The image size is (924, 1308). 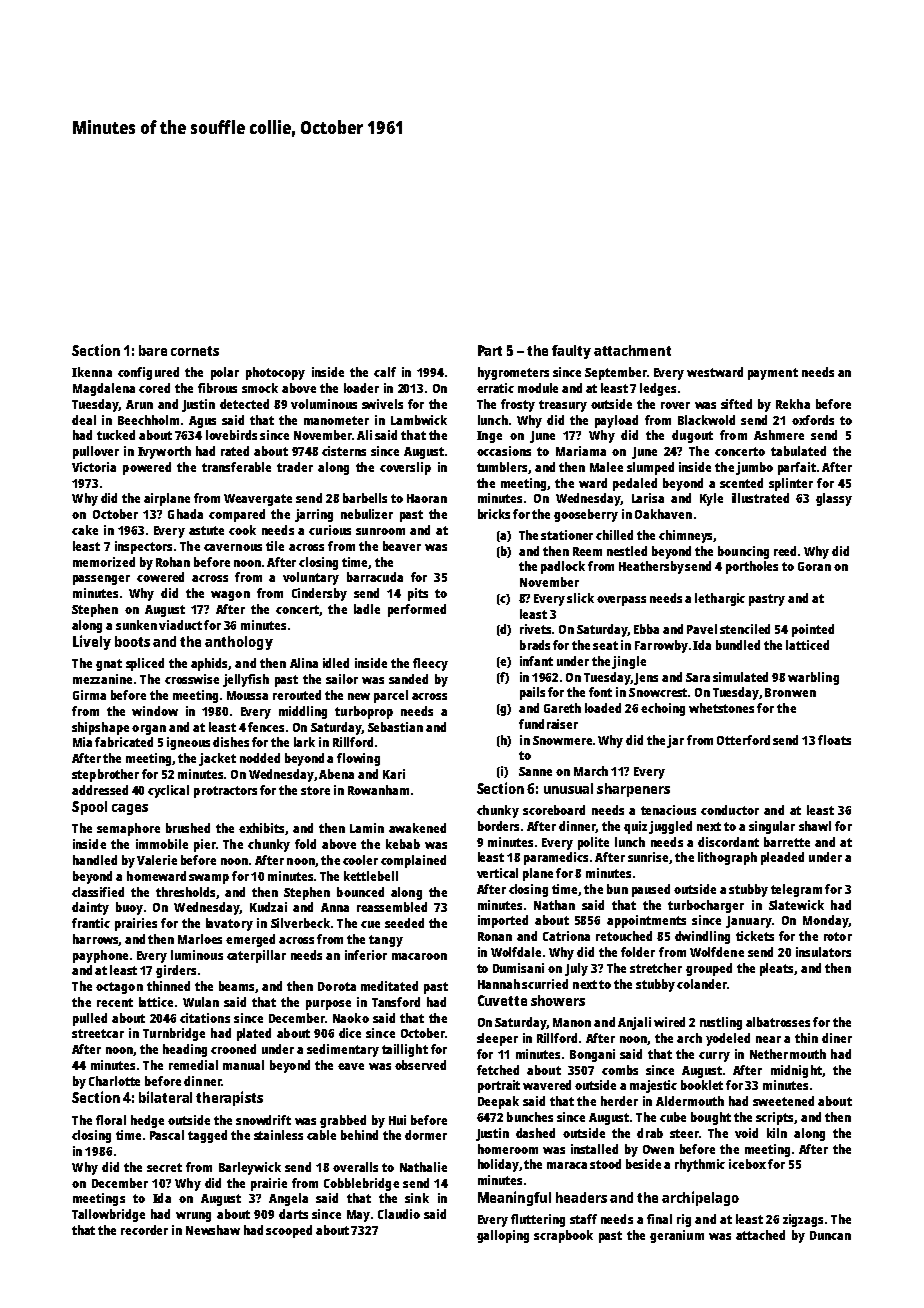 What do you see at coordinates (231, 435) in the screenshot?
I see `lovebirds` at bounding box center [231, 435].
